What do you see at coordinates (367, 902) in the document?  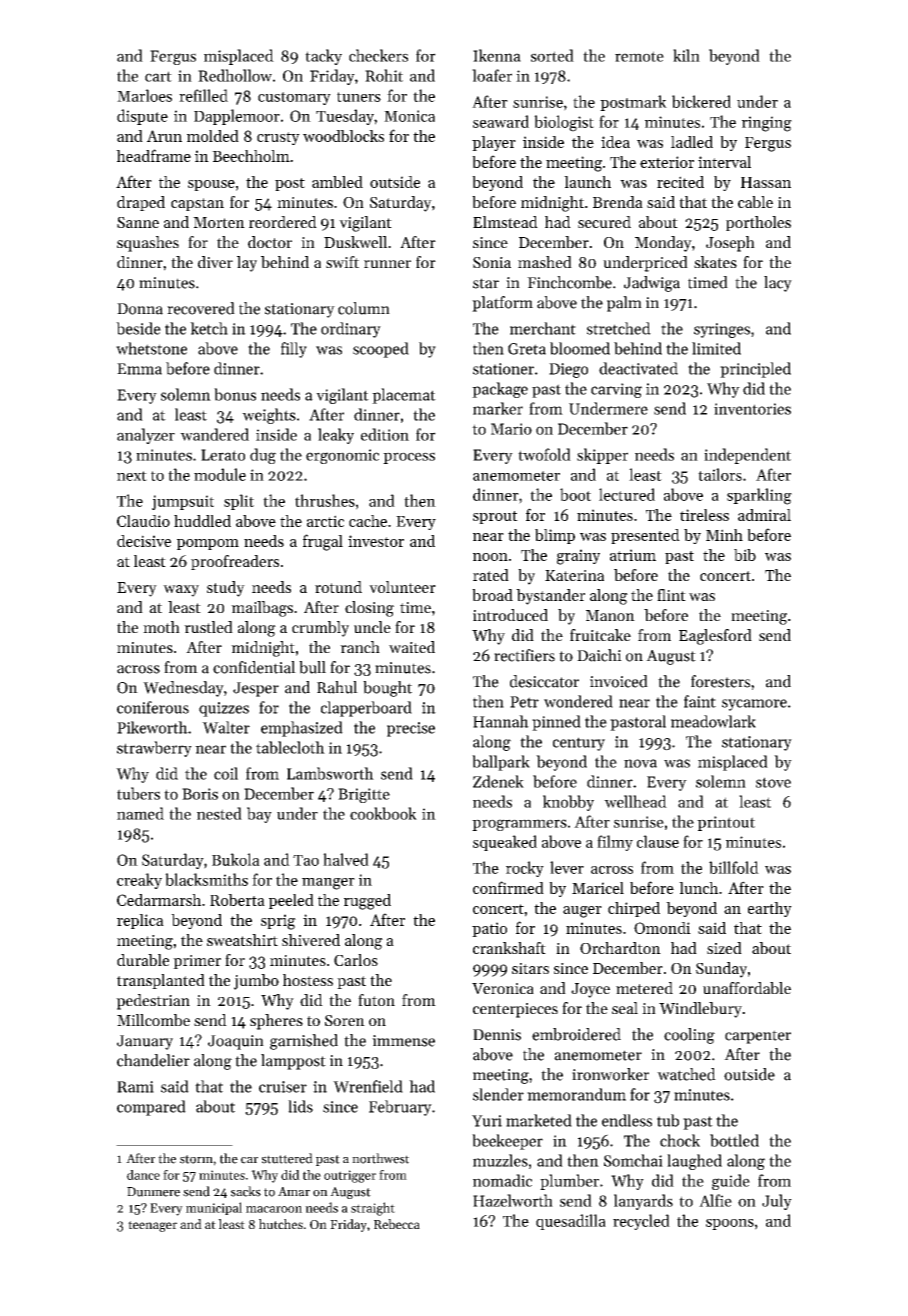 I see `rugged` at bounding box center [367, 902].
